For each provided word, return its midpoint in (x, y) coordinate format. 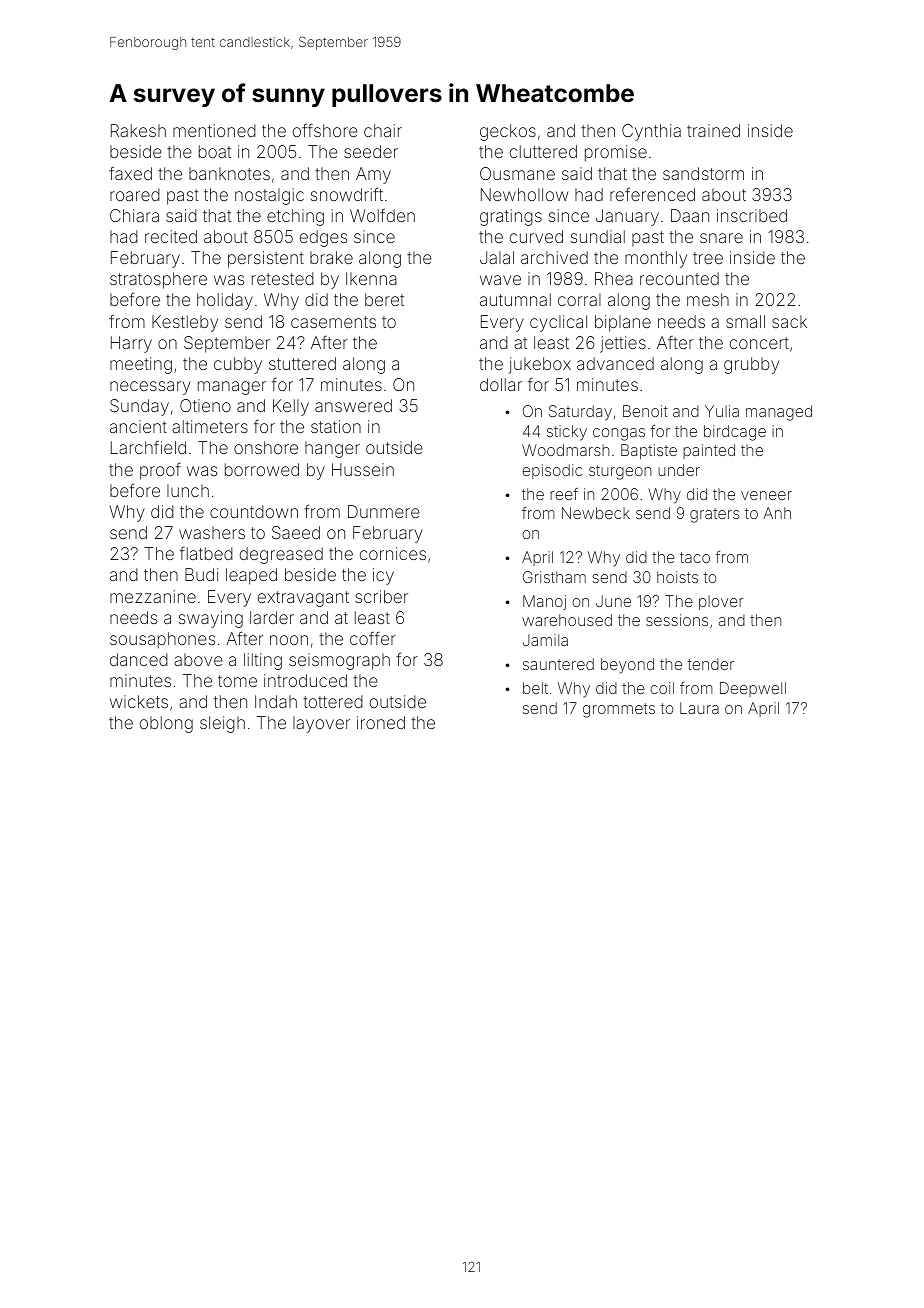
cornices (393, 553)
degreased (281, 555)
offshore (325, 130)
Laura (699, 708)
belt (535, 688)
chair (383, 130)
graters (715, 515)
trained (713, 130)
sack (789, 321)
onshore (266, 447)
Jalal (497, 257)
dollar (501, 384)
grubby (751, 365)
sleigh (222, 724)
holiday (225, 301)
